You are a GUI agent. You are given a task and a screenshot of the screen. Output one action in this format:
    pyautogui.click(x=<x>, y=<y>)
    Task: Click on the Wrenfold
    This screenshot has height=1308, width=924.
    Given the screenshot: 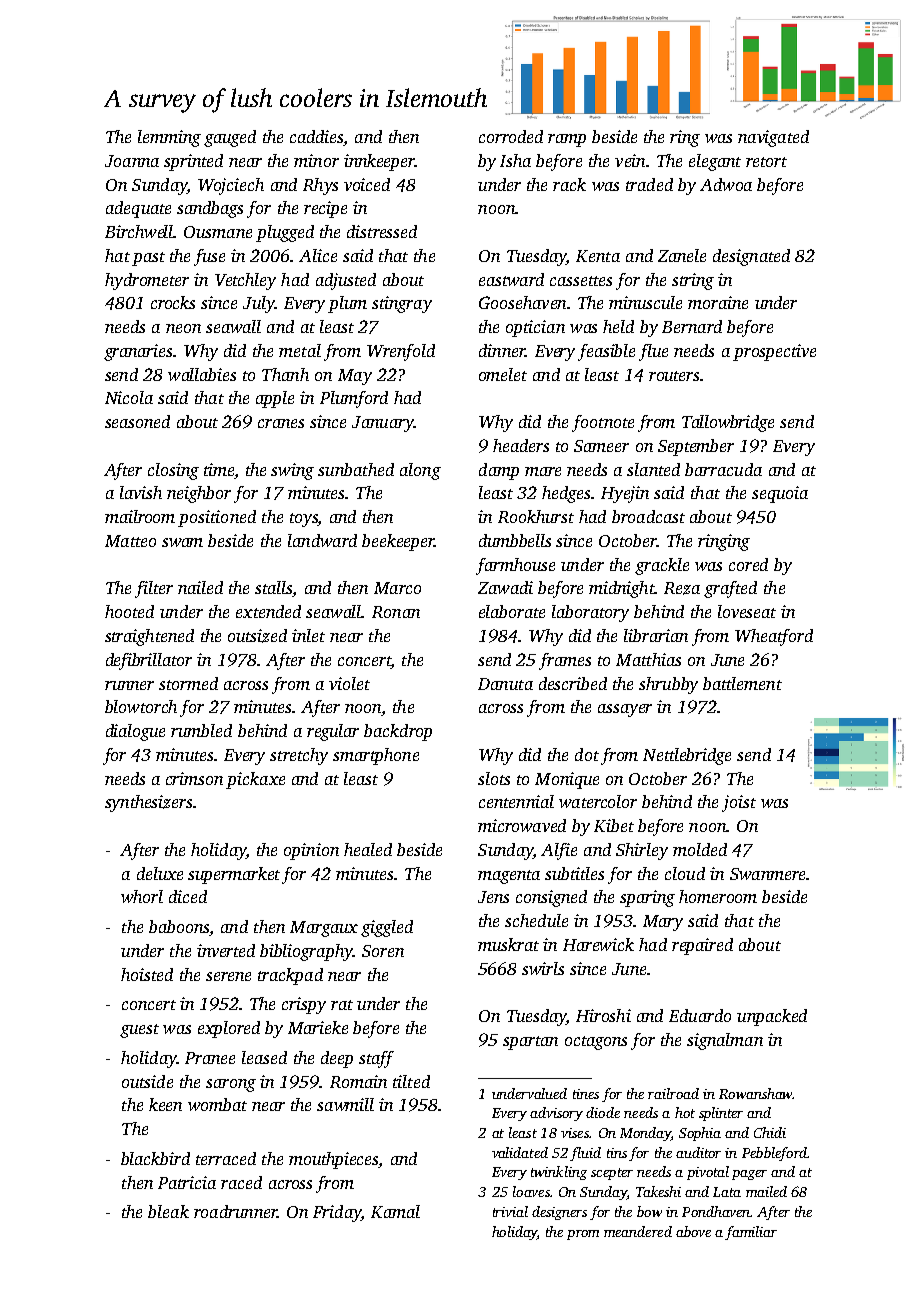 What is the action you would take?
    pyautogui.click(x=401, y=352)
